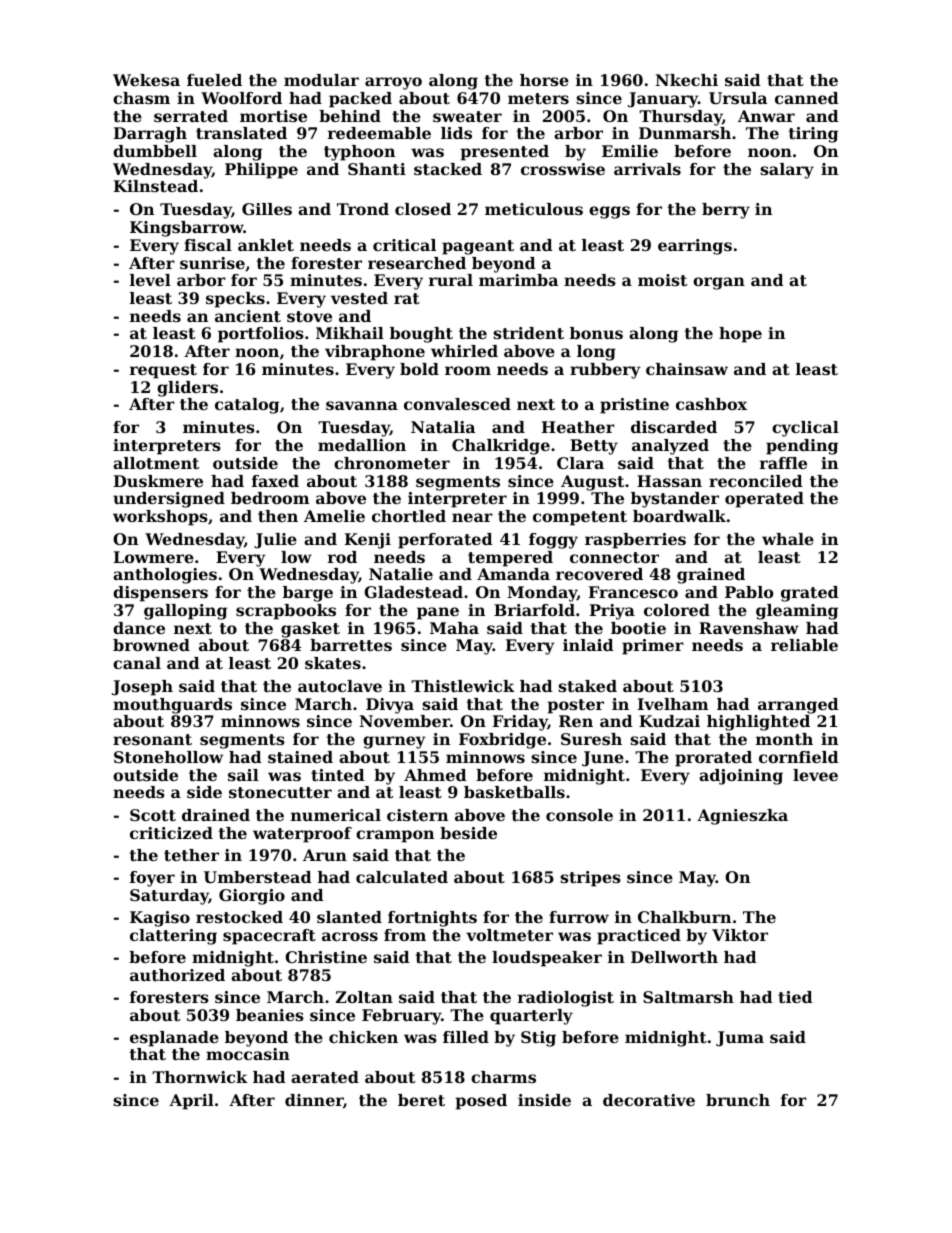  What do you see at coordinates (155, 151) in the screenshot?
I see `dumbbell` at bounding box center [155, 151].
